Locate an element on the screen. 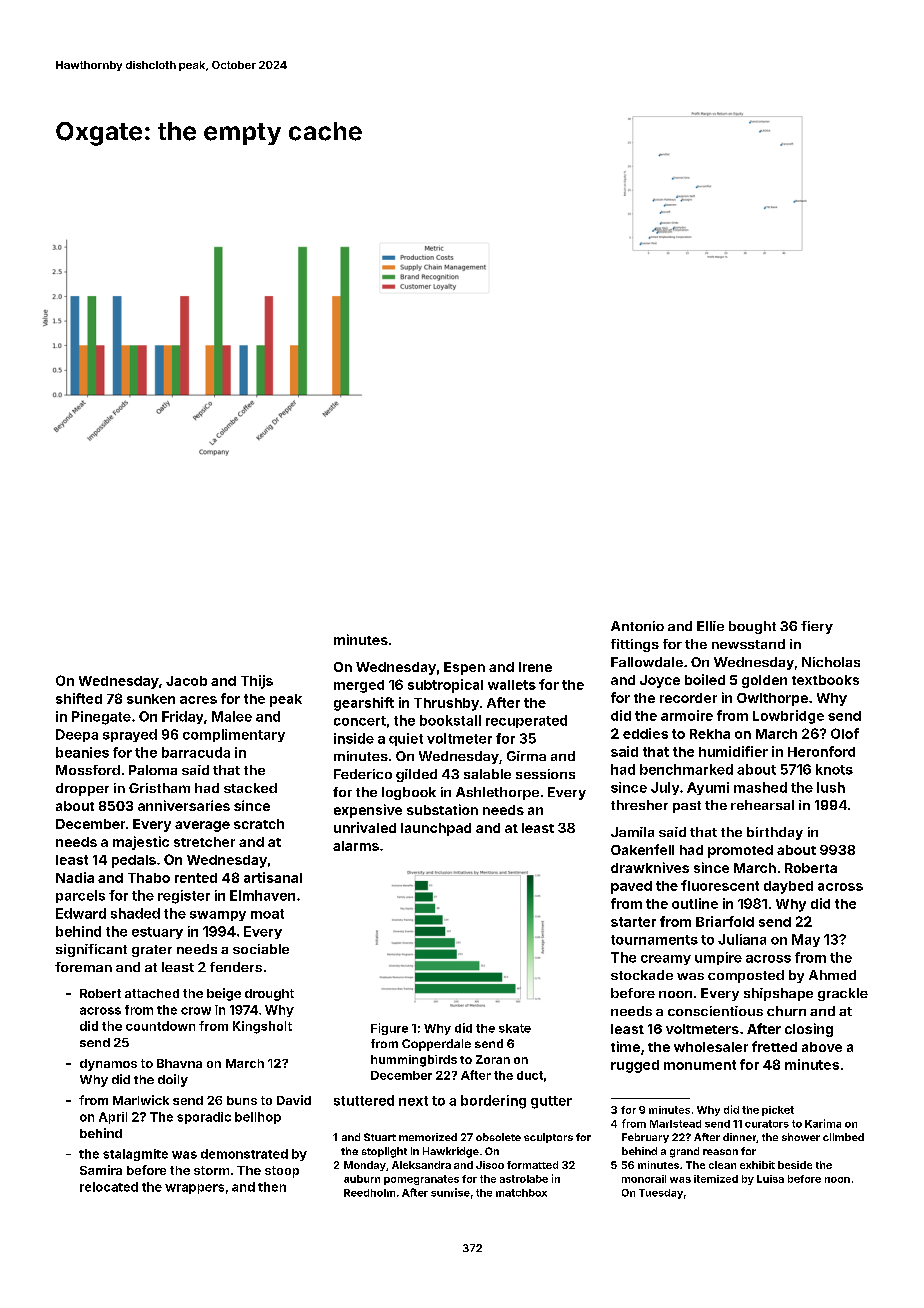 This screenshot has width=924, height=1308. sculptors is located at coordinates (548, 1138).
